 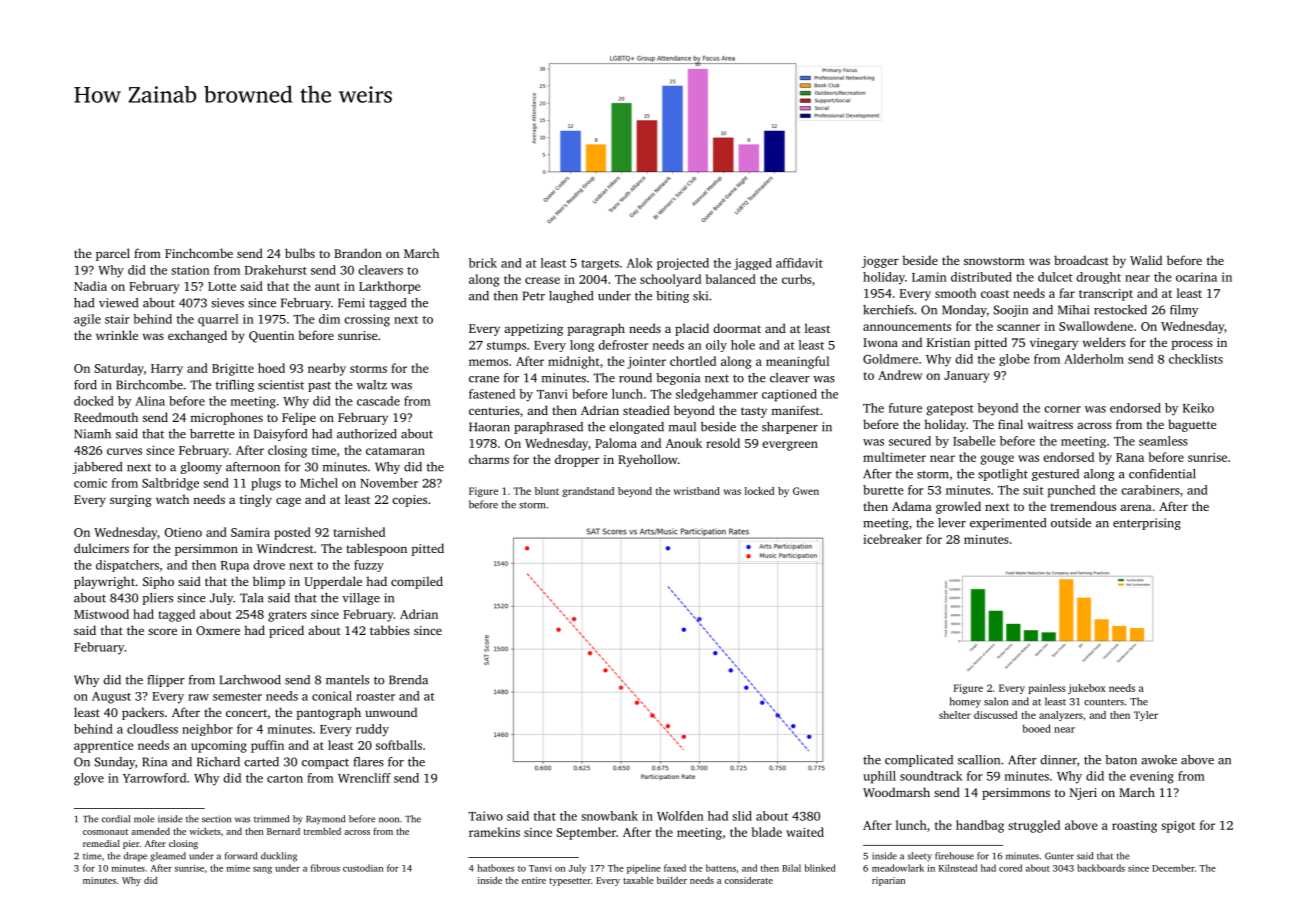 What do you see at coordinates (919, 761) in the image?
I see `complicated` at bounding box center [919, 761].
